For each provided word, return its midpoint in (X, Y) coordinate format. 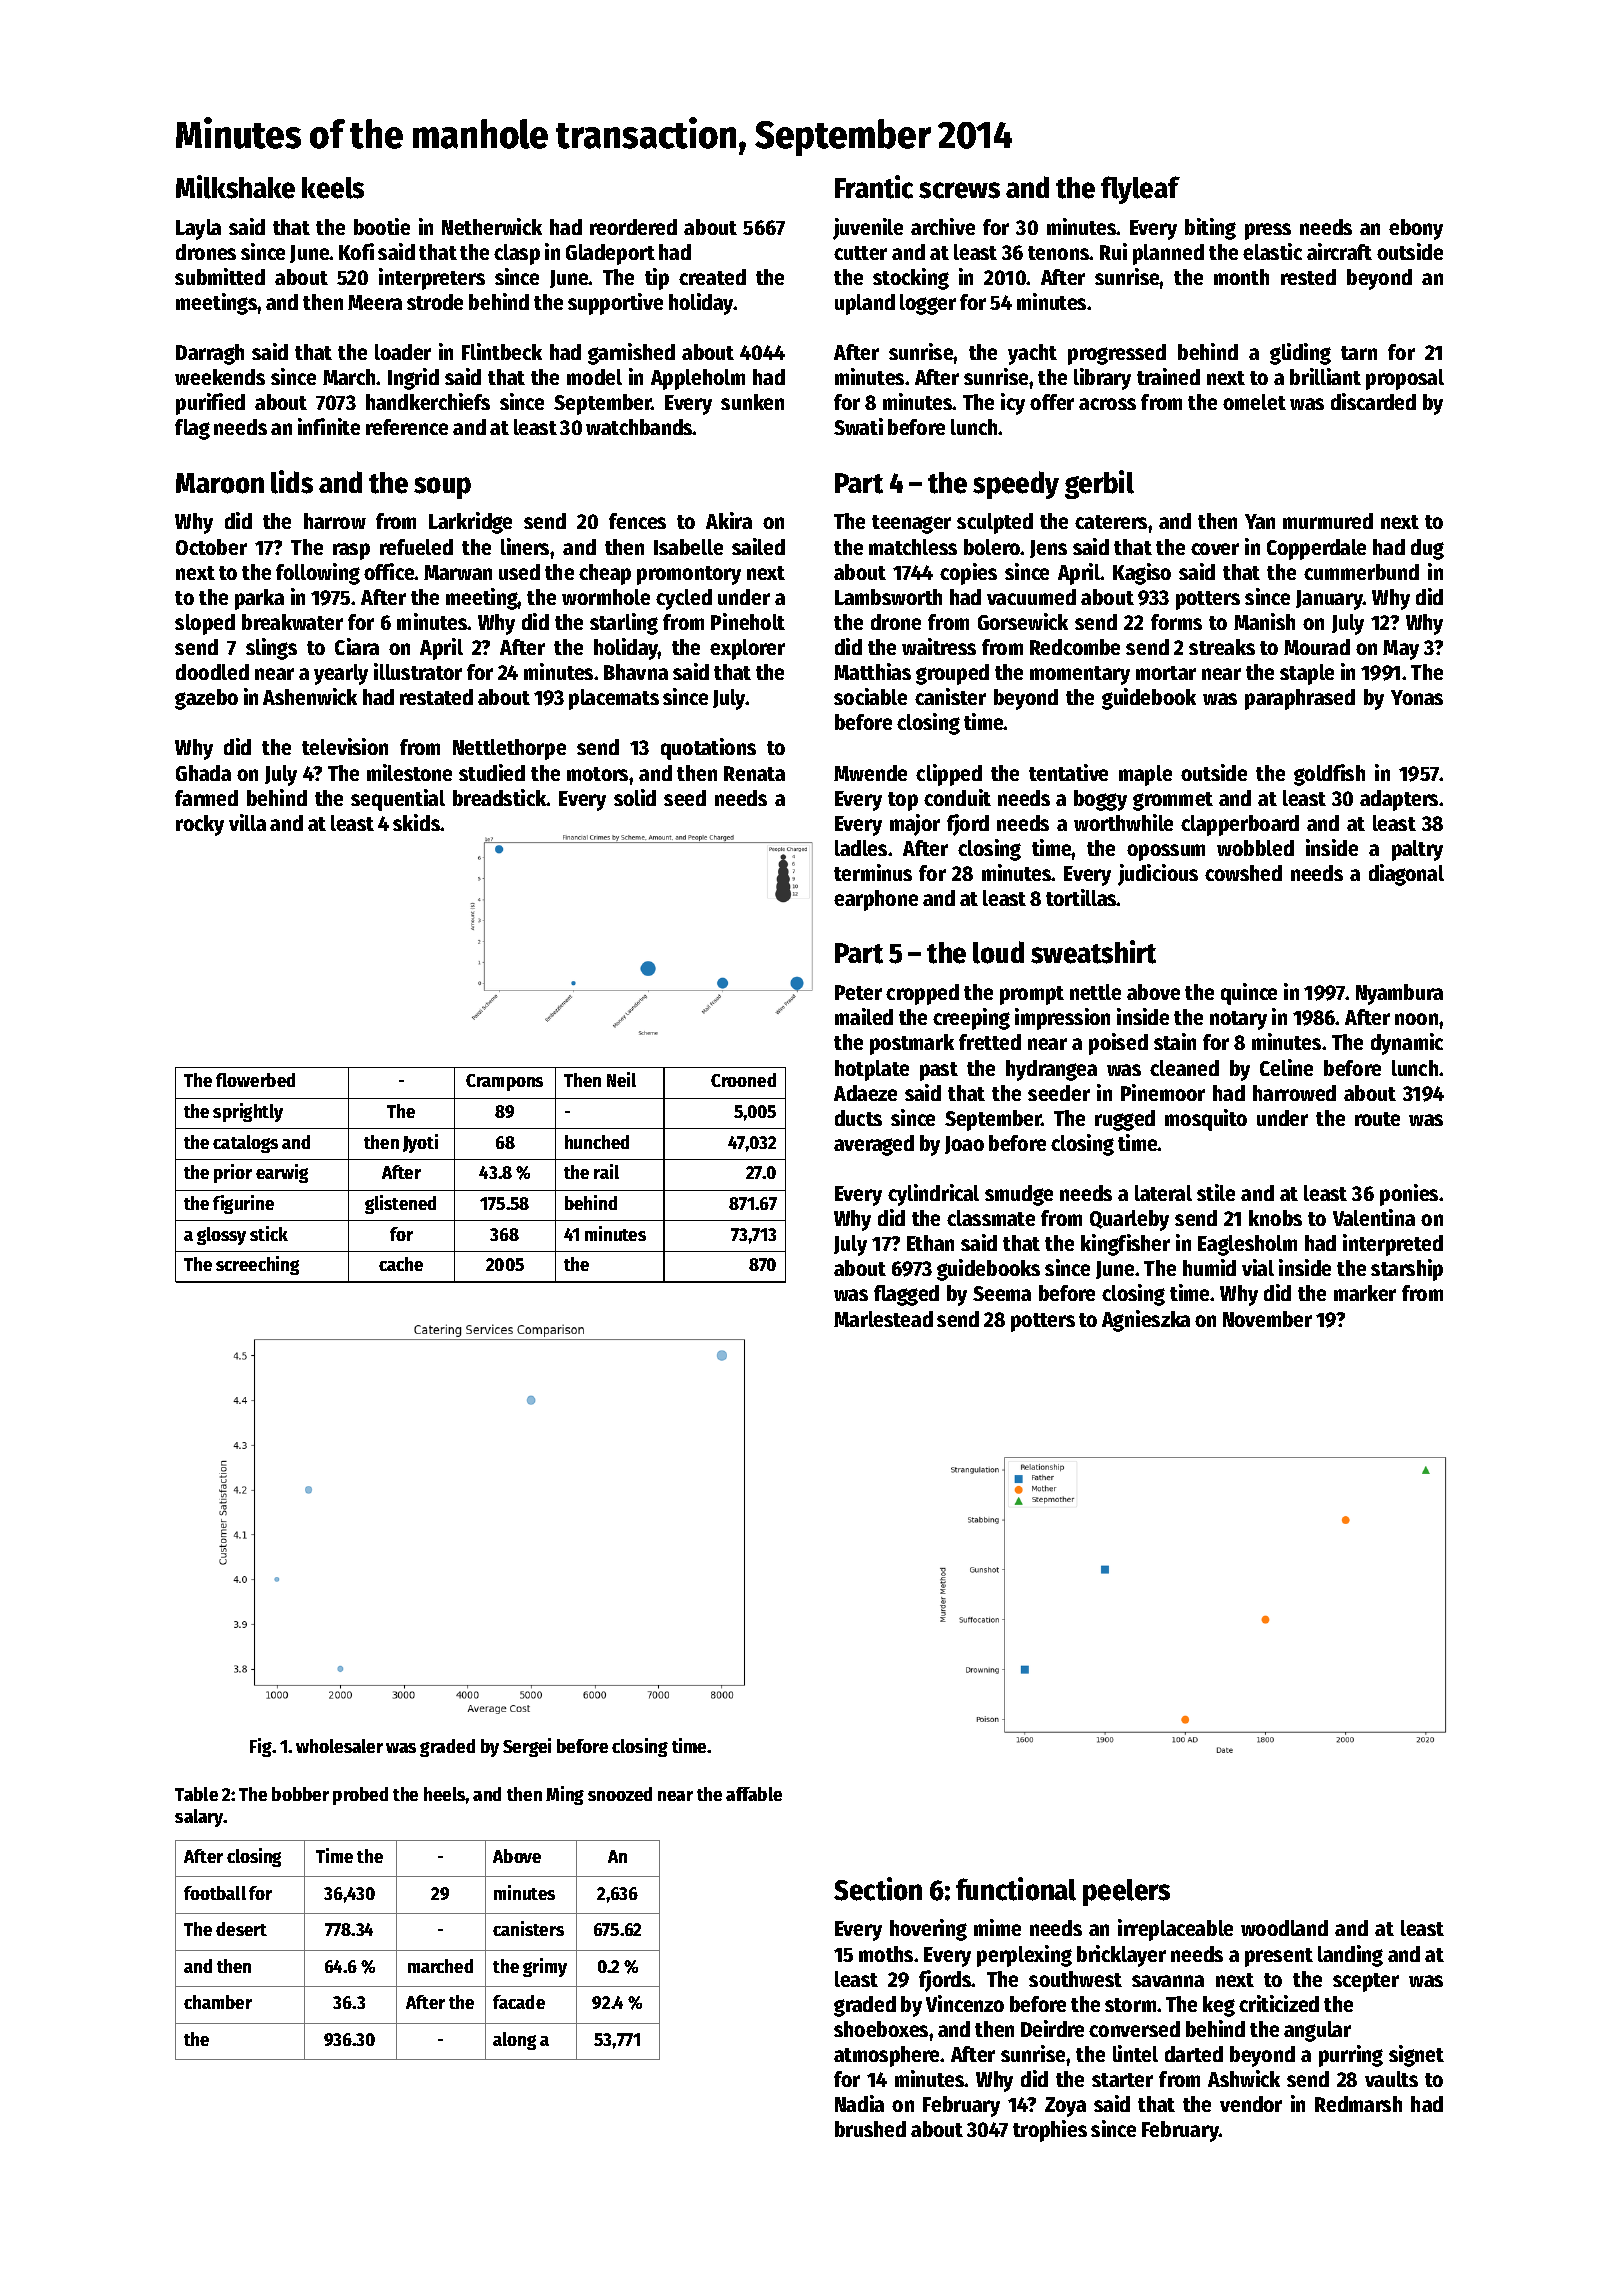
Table (196, 1794)
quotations (708, 749)
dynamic (1407, 1044)
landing (1350, 1956)
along (514, 2041)
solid (635, 797)
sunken (752, 402)
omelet (1254, 402)
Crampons (504, 1082)
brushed (870, 2129)
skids (416, 822)
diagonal (1406, 875)
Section (878, 1889)
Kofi (356, 251)
